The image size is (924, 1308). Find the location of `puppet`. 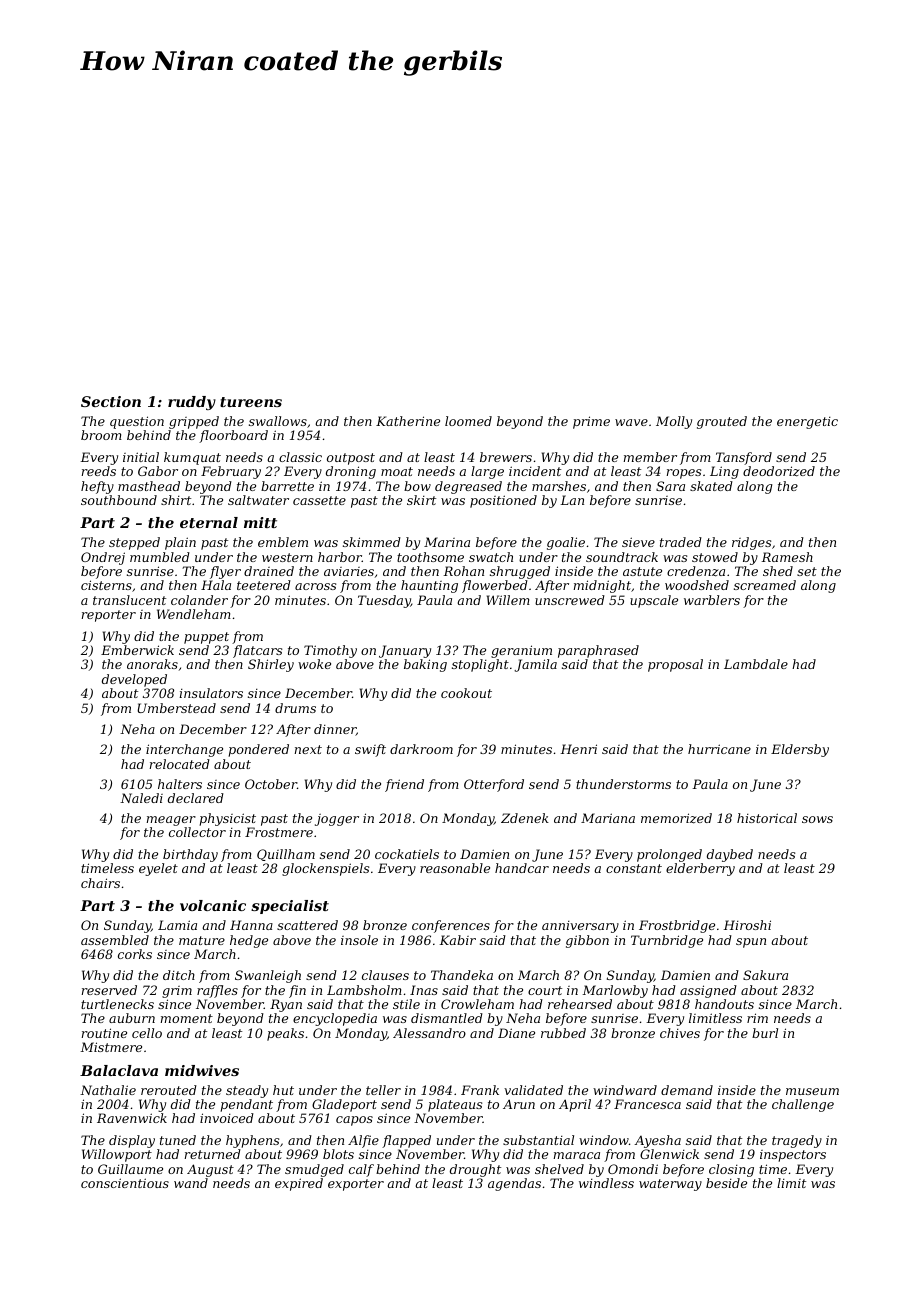

puppet is located at coordinates (206, 638).
